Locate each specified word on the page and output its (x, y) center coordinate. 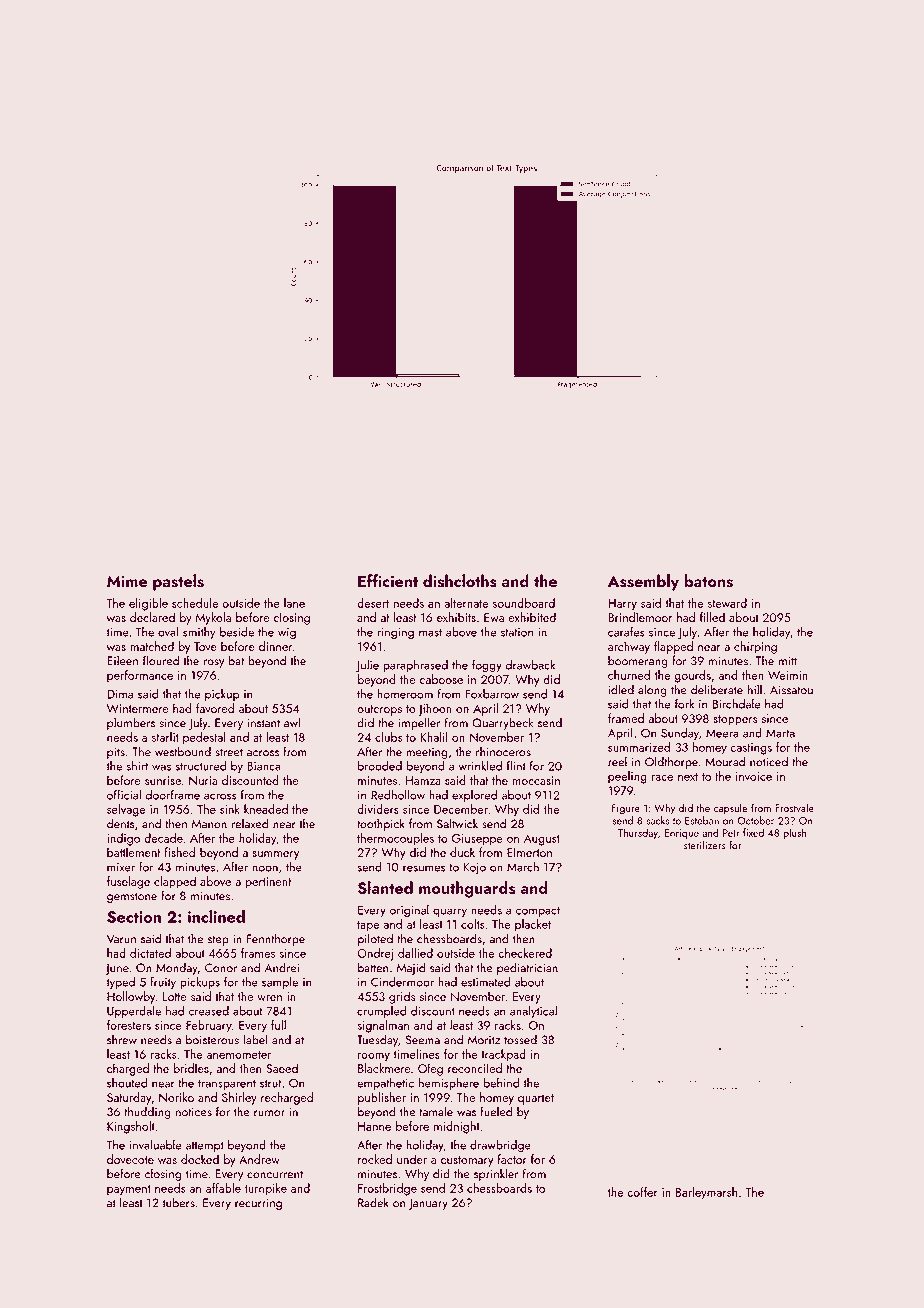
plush (794, 833)
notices (194, 1112)
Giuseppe (477, 840)
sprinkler (496, 1174)
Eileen (122, 660)
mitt (788, 660)
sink (230, 809)
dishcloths (460, 581)
